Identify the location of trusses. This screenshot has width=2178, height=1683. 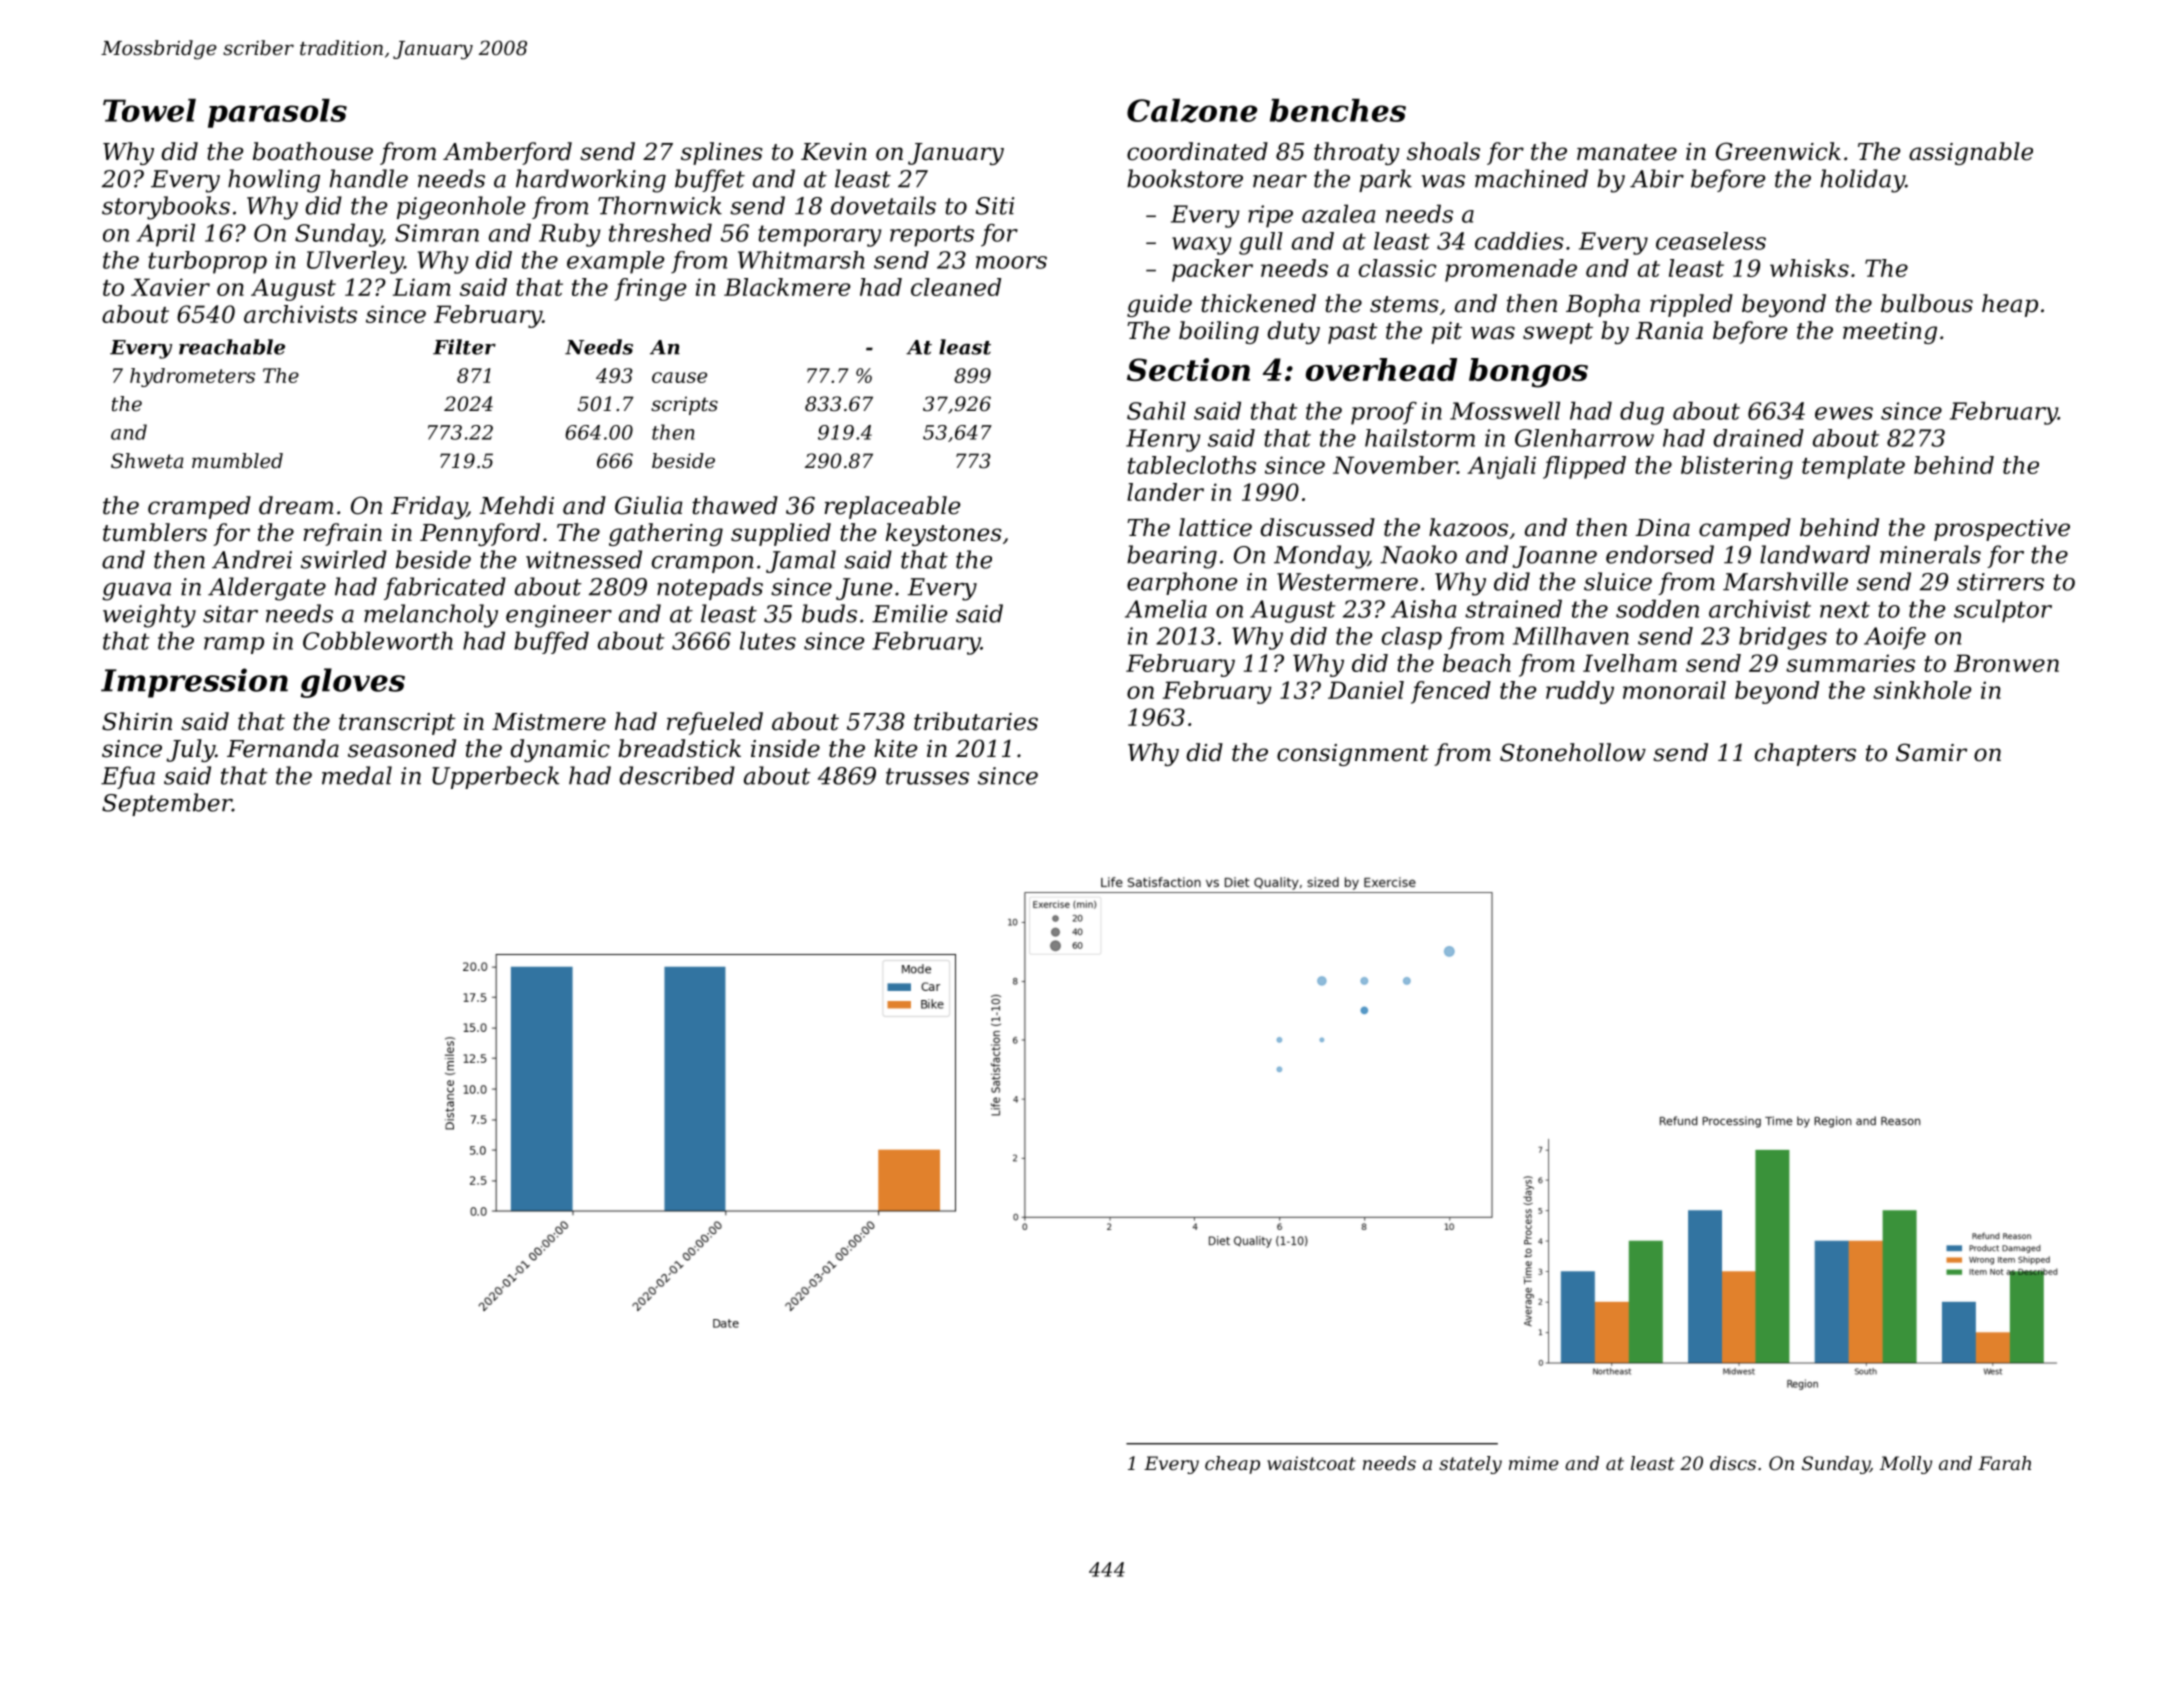
(927, 776).
